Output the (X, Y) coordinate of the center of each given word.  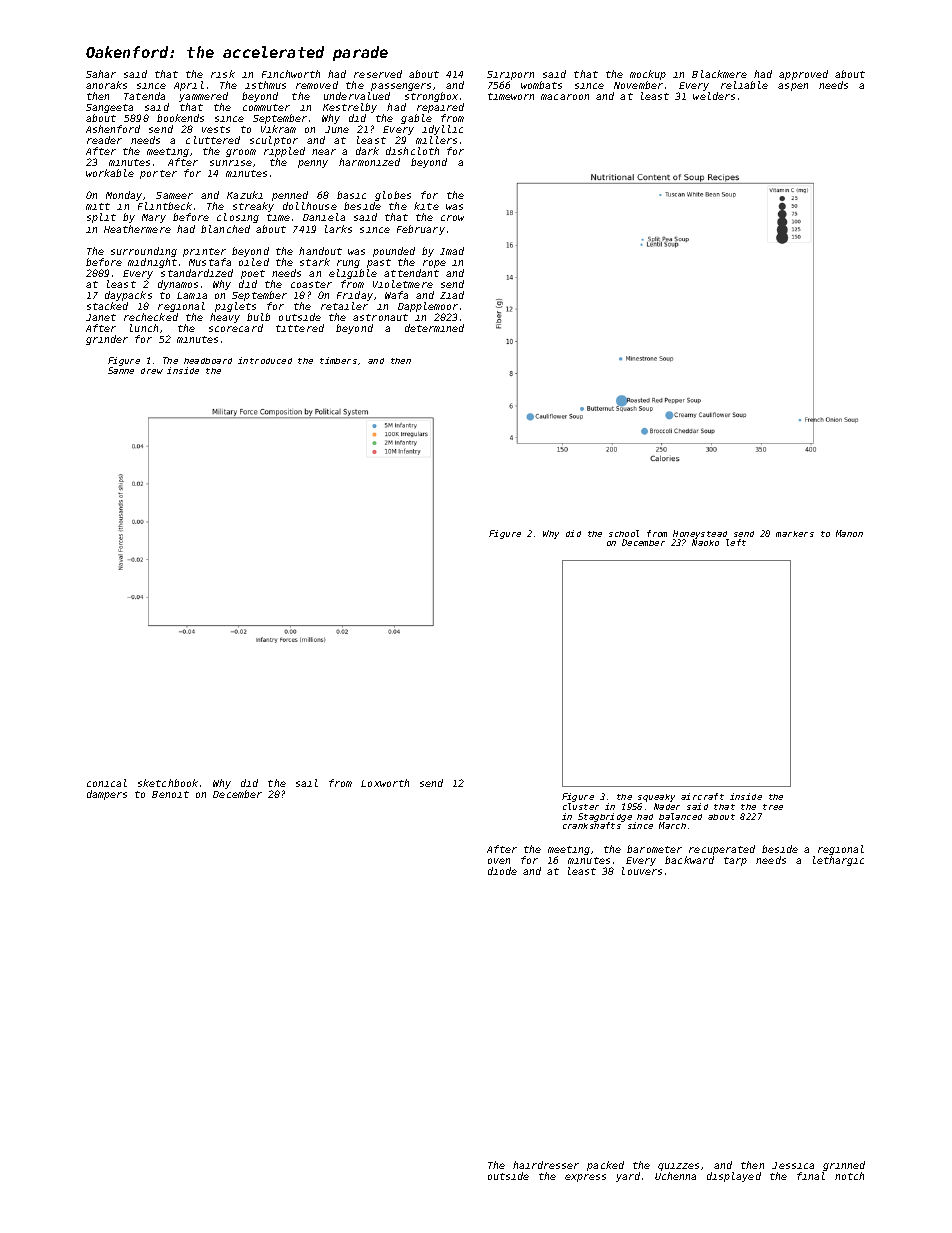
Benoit (170, 794)
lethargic (838, 861)
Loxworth (385, 783)
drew (152, 371)
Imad (452, 251)
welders (714, 96)
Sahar (101, 74)
